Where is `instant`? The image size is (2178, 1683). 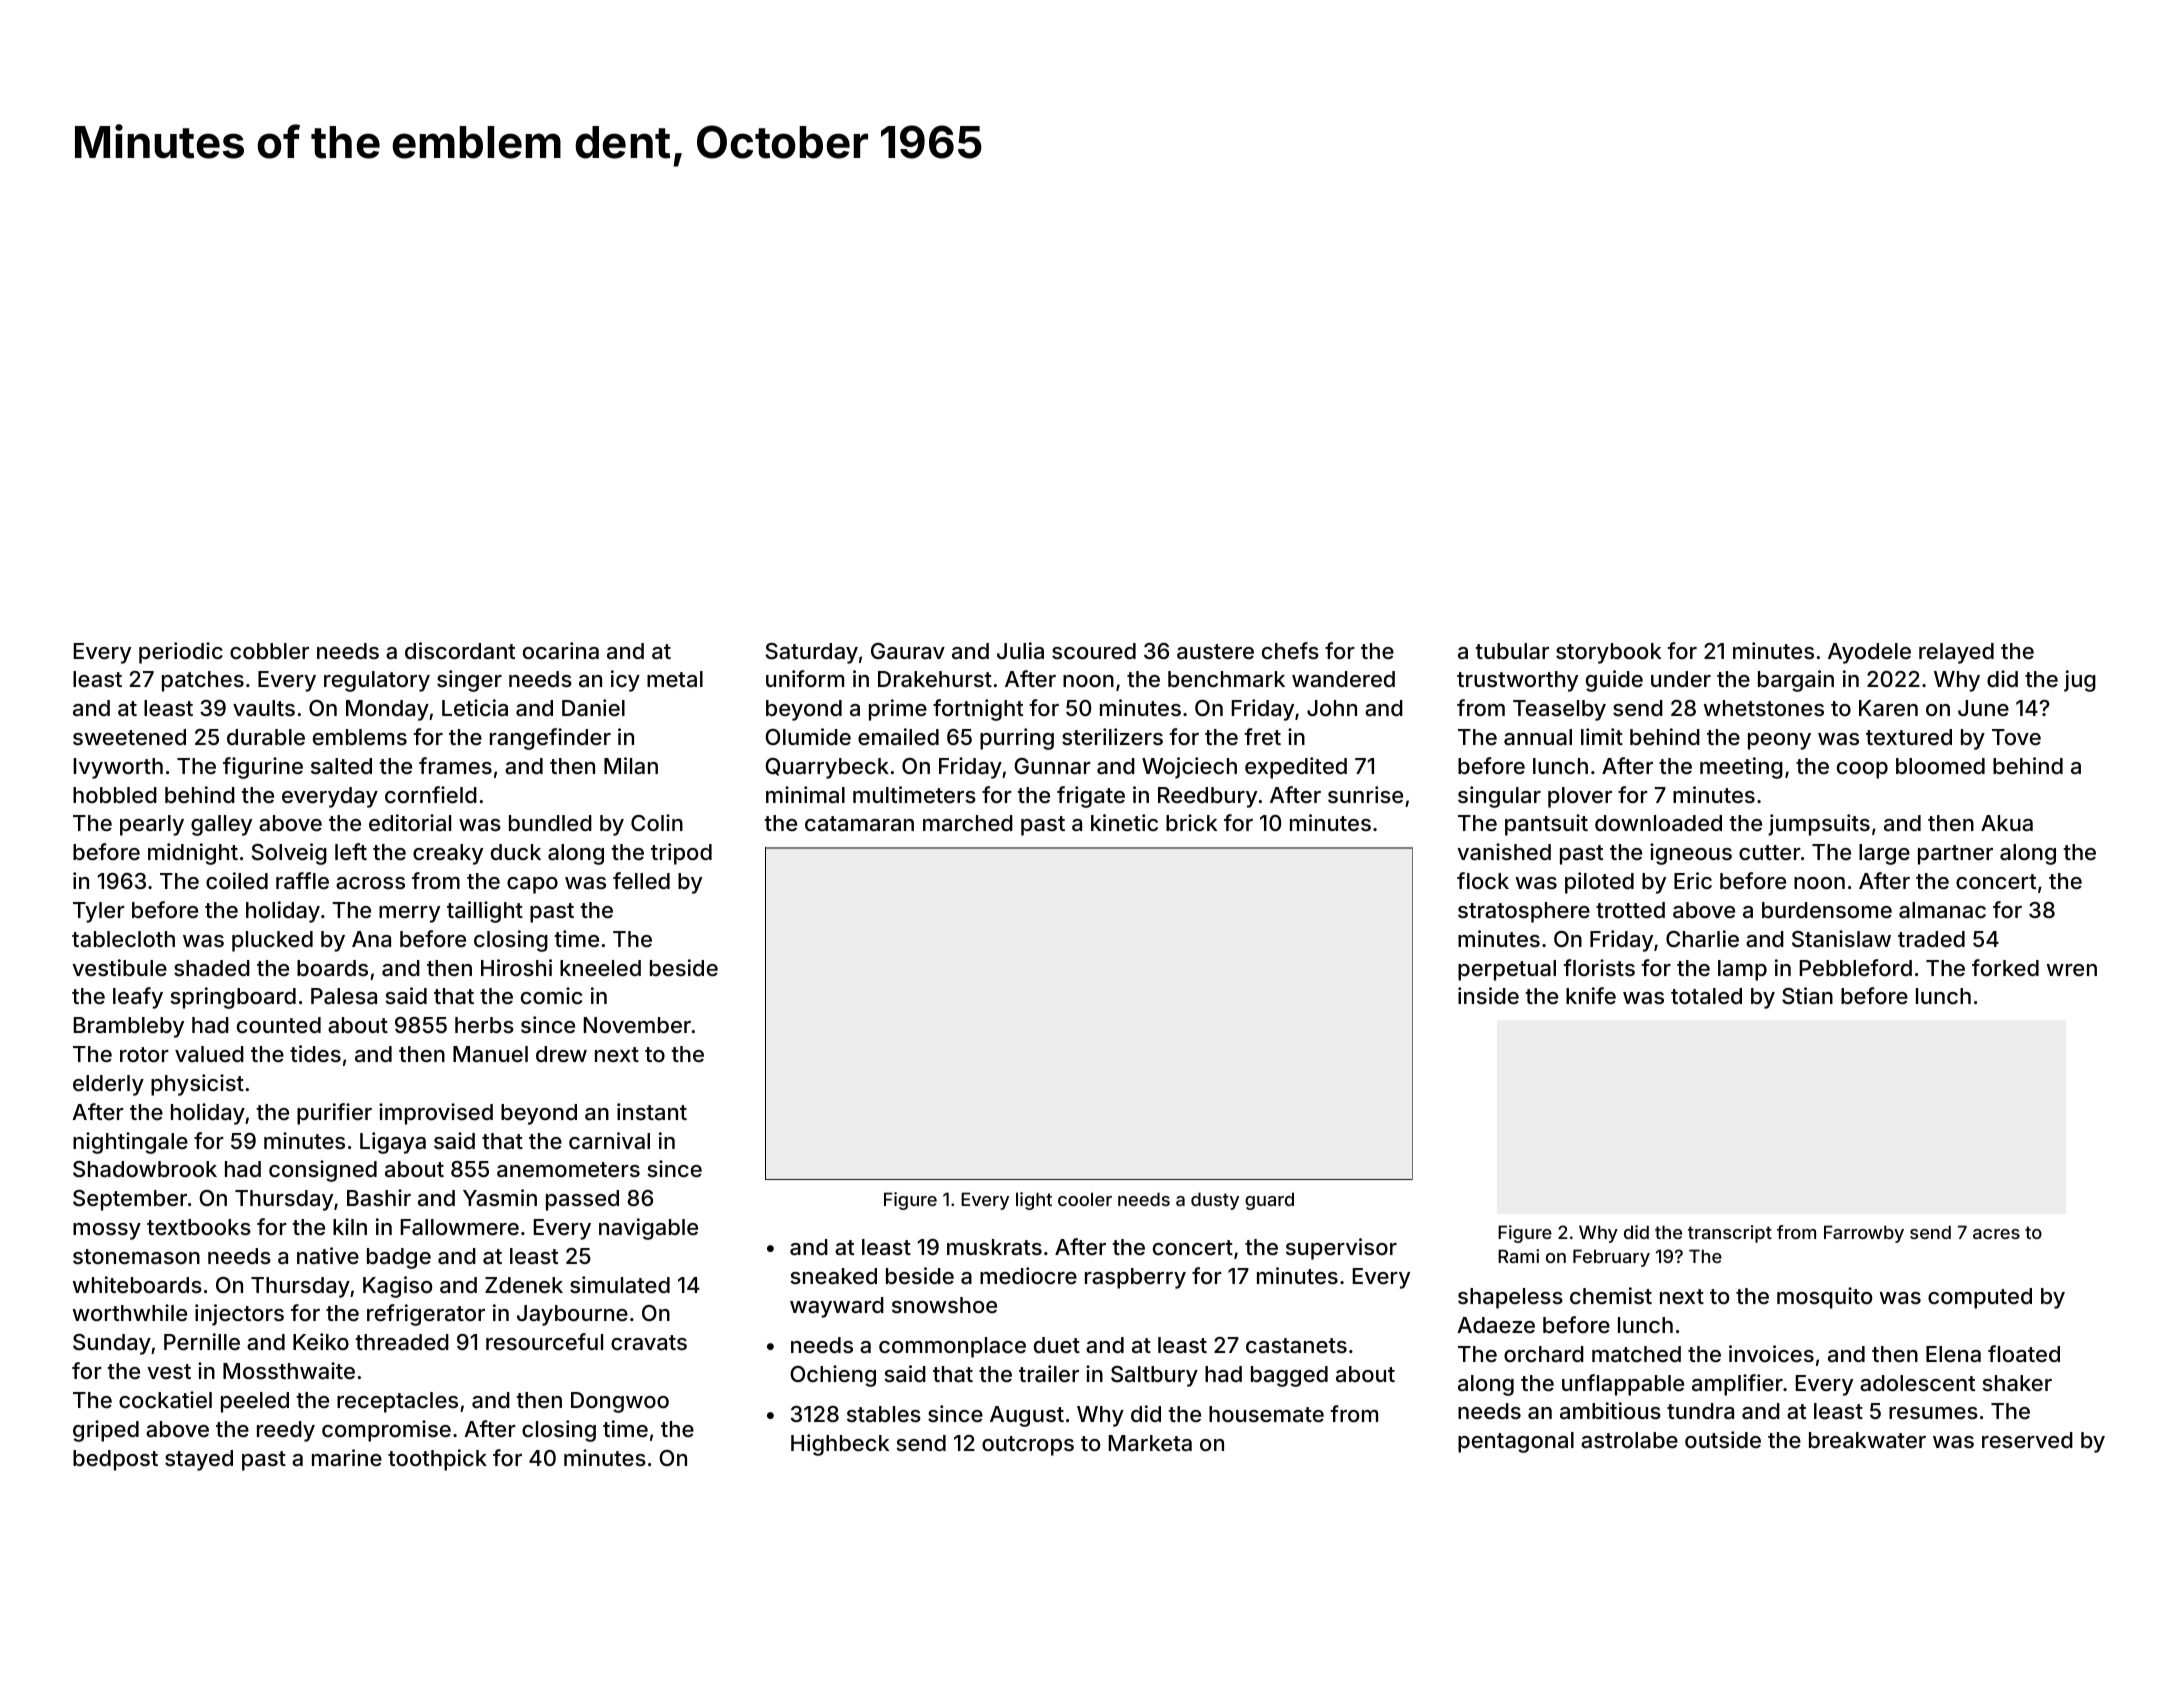
instant is located at coordinates (652, 1111).
